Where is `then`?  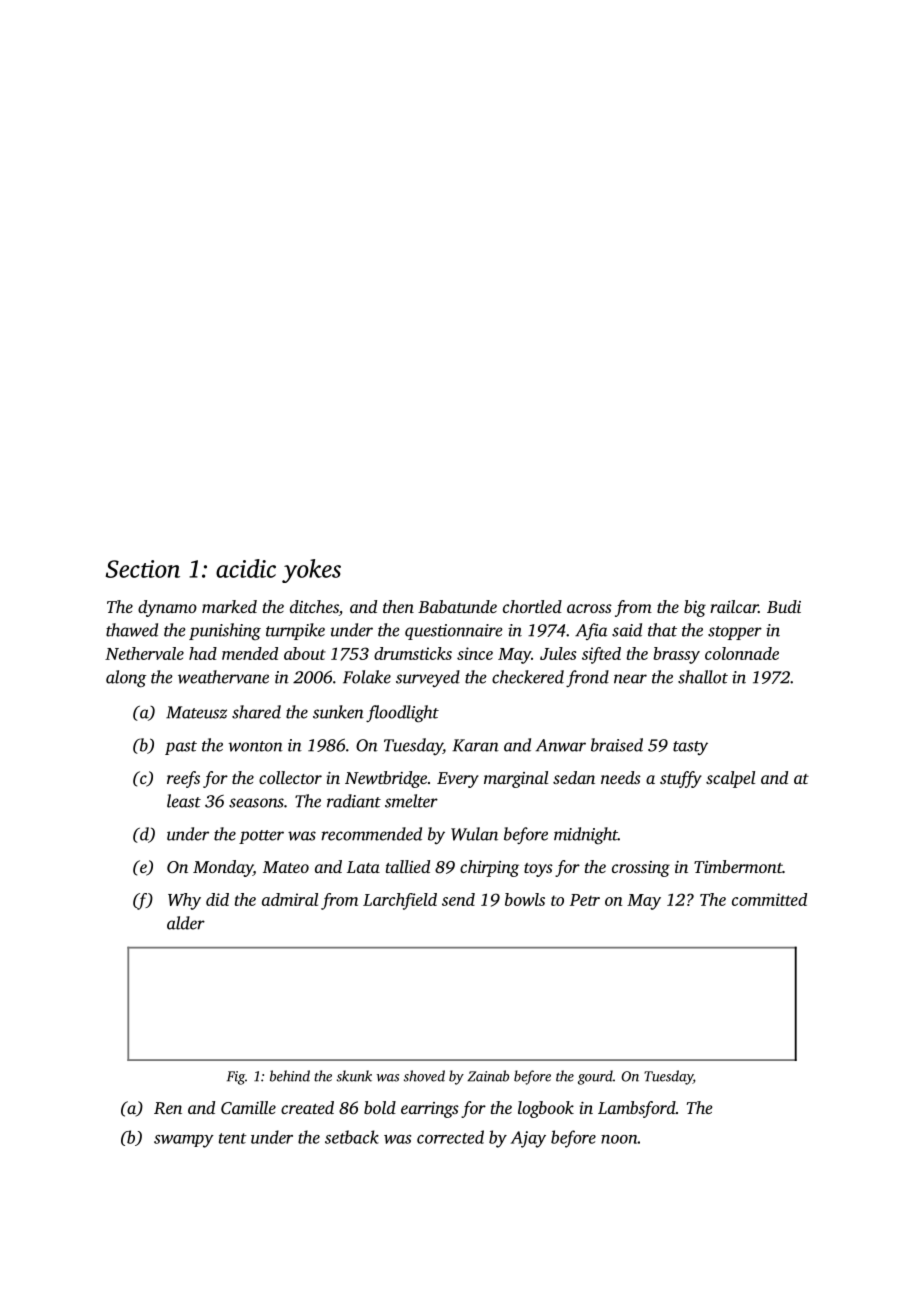 then is located at coordinates (398, 606).
